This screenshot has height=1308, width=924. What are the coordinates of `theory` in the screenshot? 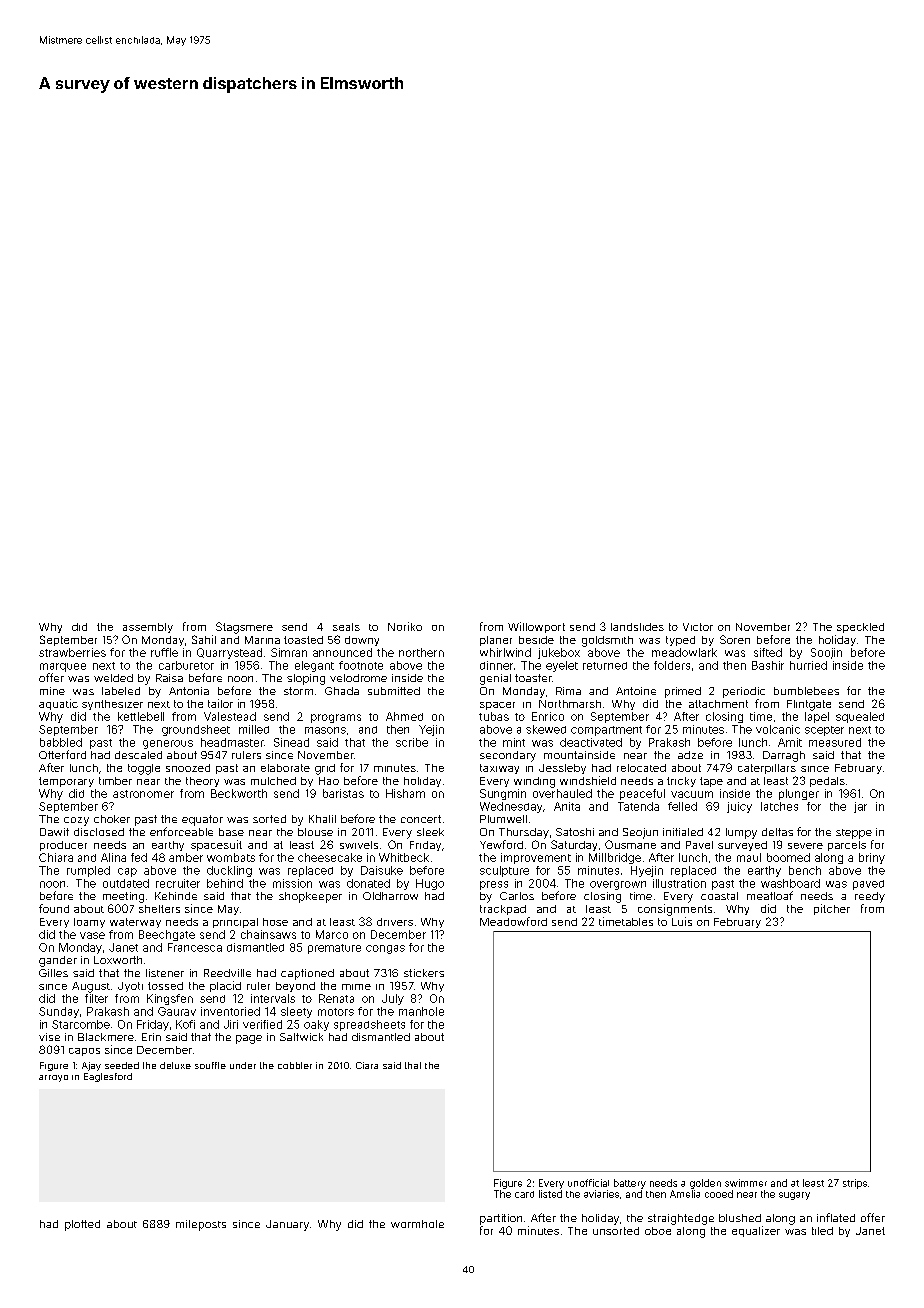 It's located at (202, 782).
